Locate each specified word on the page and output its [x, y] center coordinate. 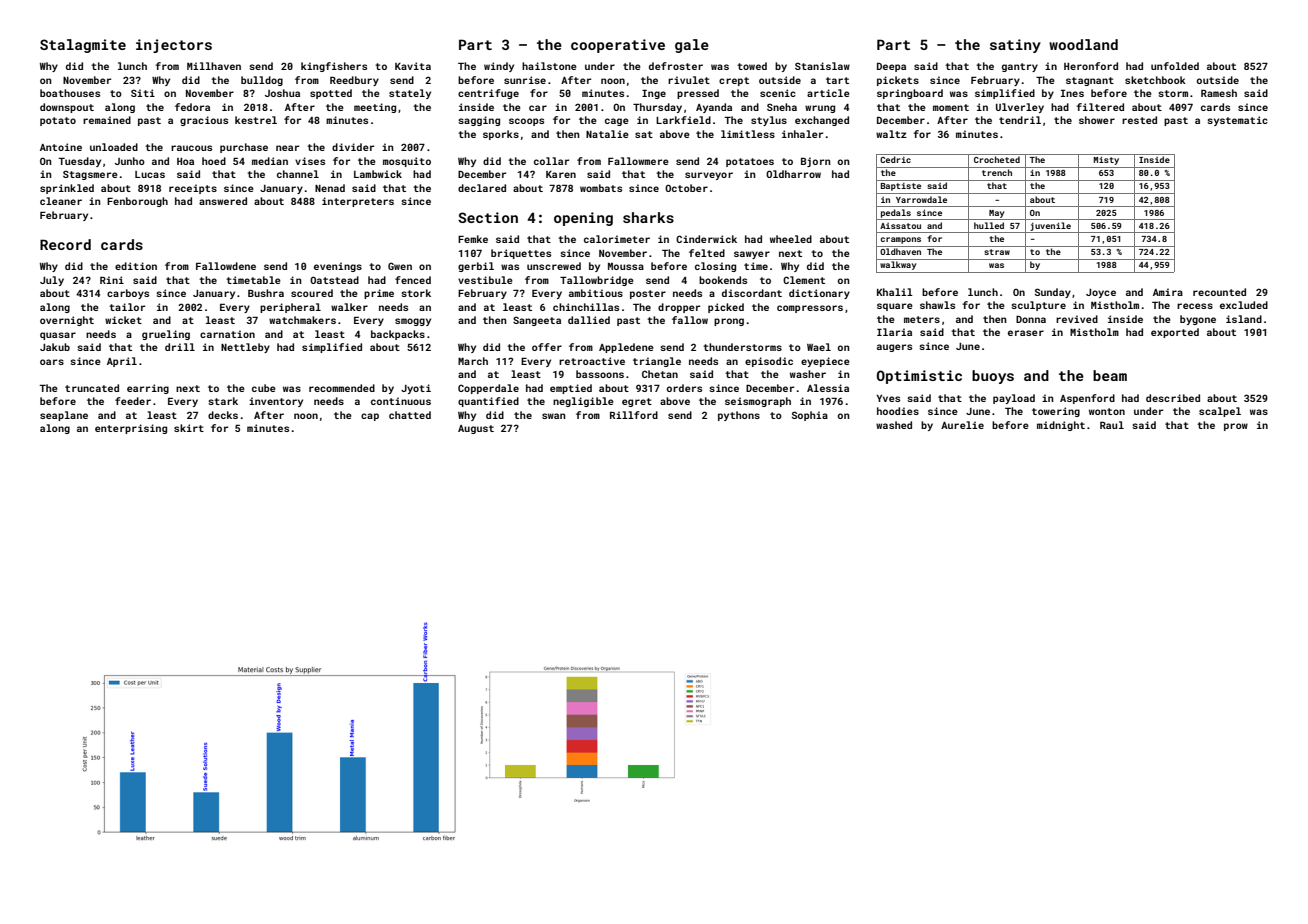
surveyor [709, 176]
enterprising [131, 429]
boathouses [70, 93]
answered [223, 201]
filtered [1100, 107]
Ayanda [714, 108]
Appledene [626, 348]
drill [180, 347]
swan [554, 416]
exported [1175, 333]
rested [1139, 120]
